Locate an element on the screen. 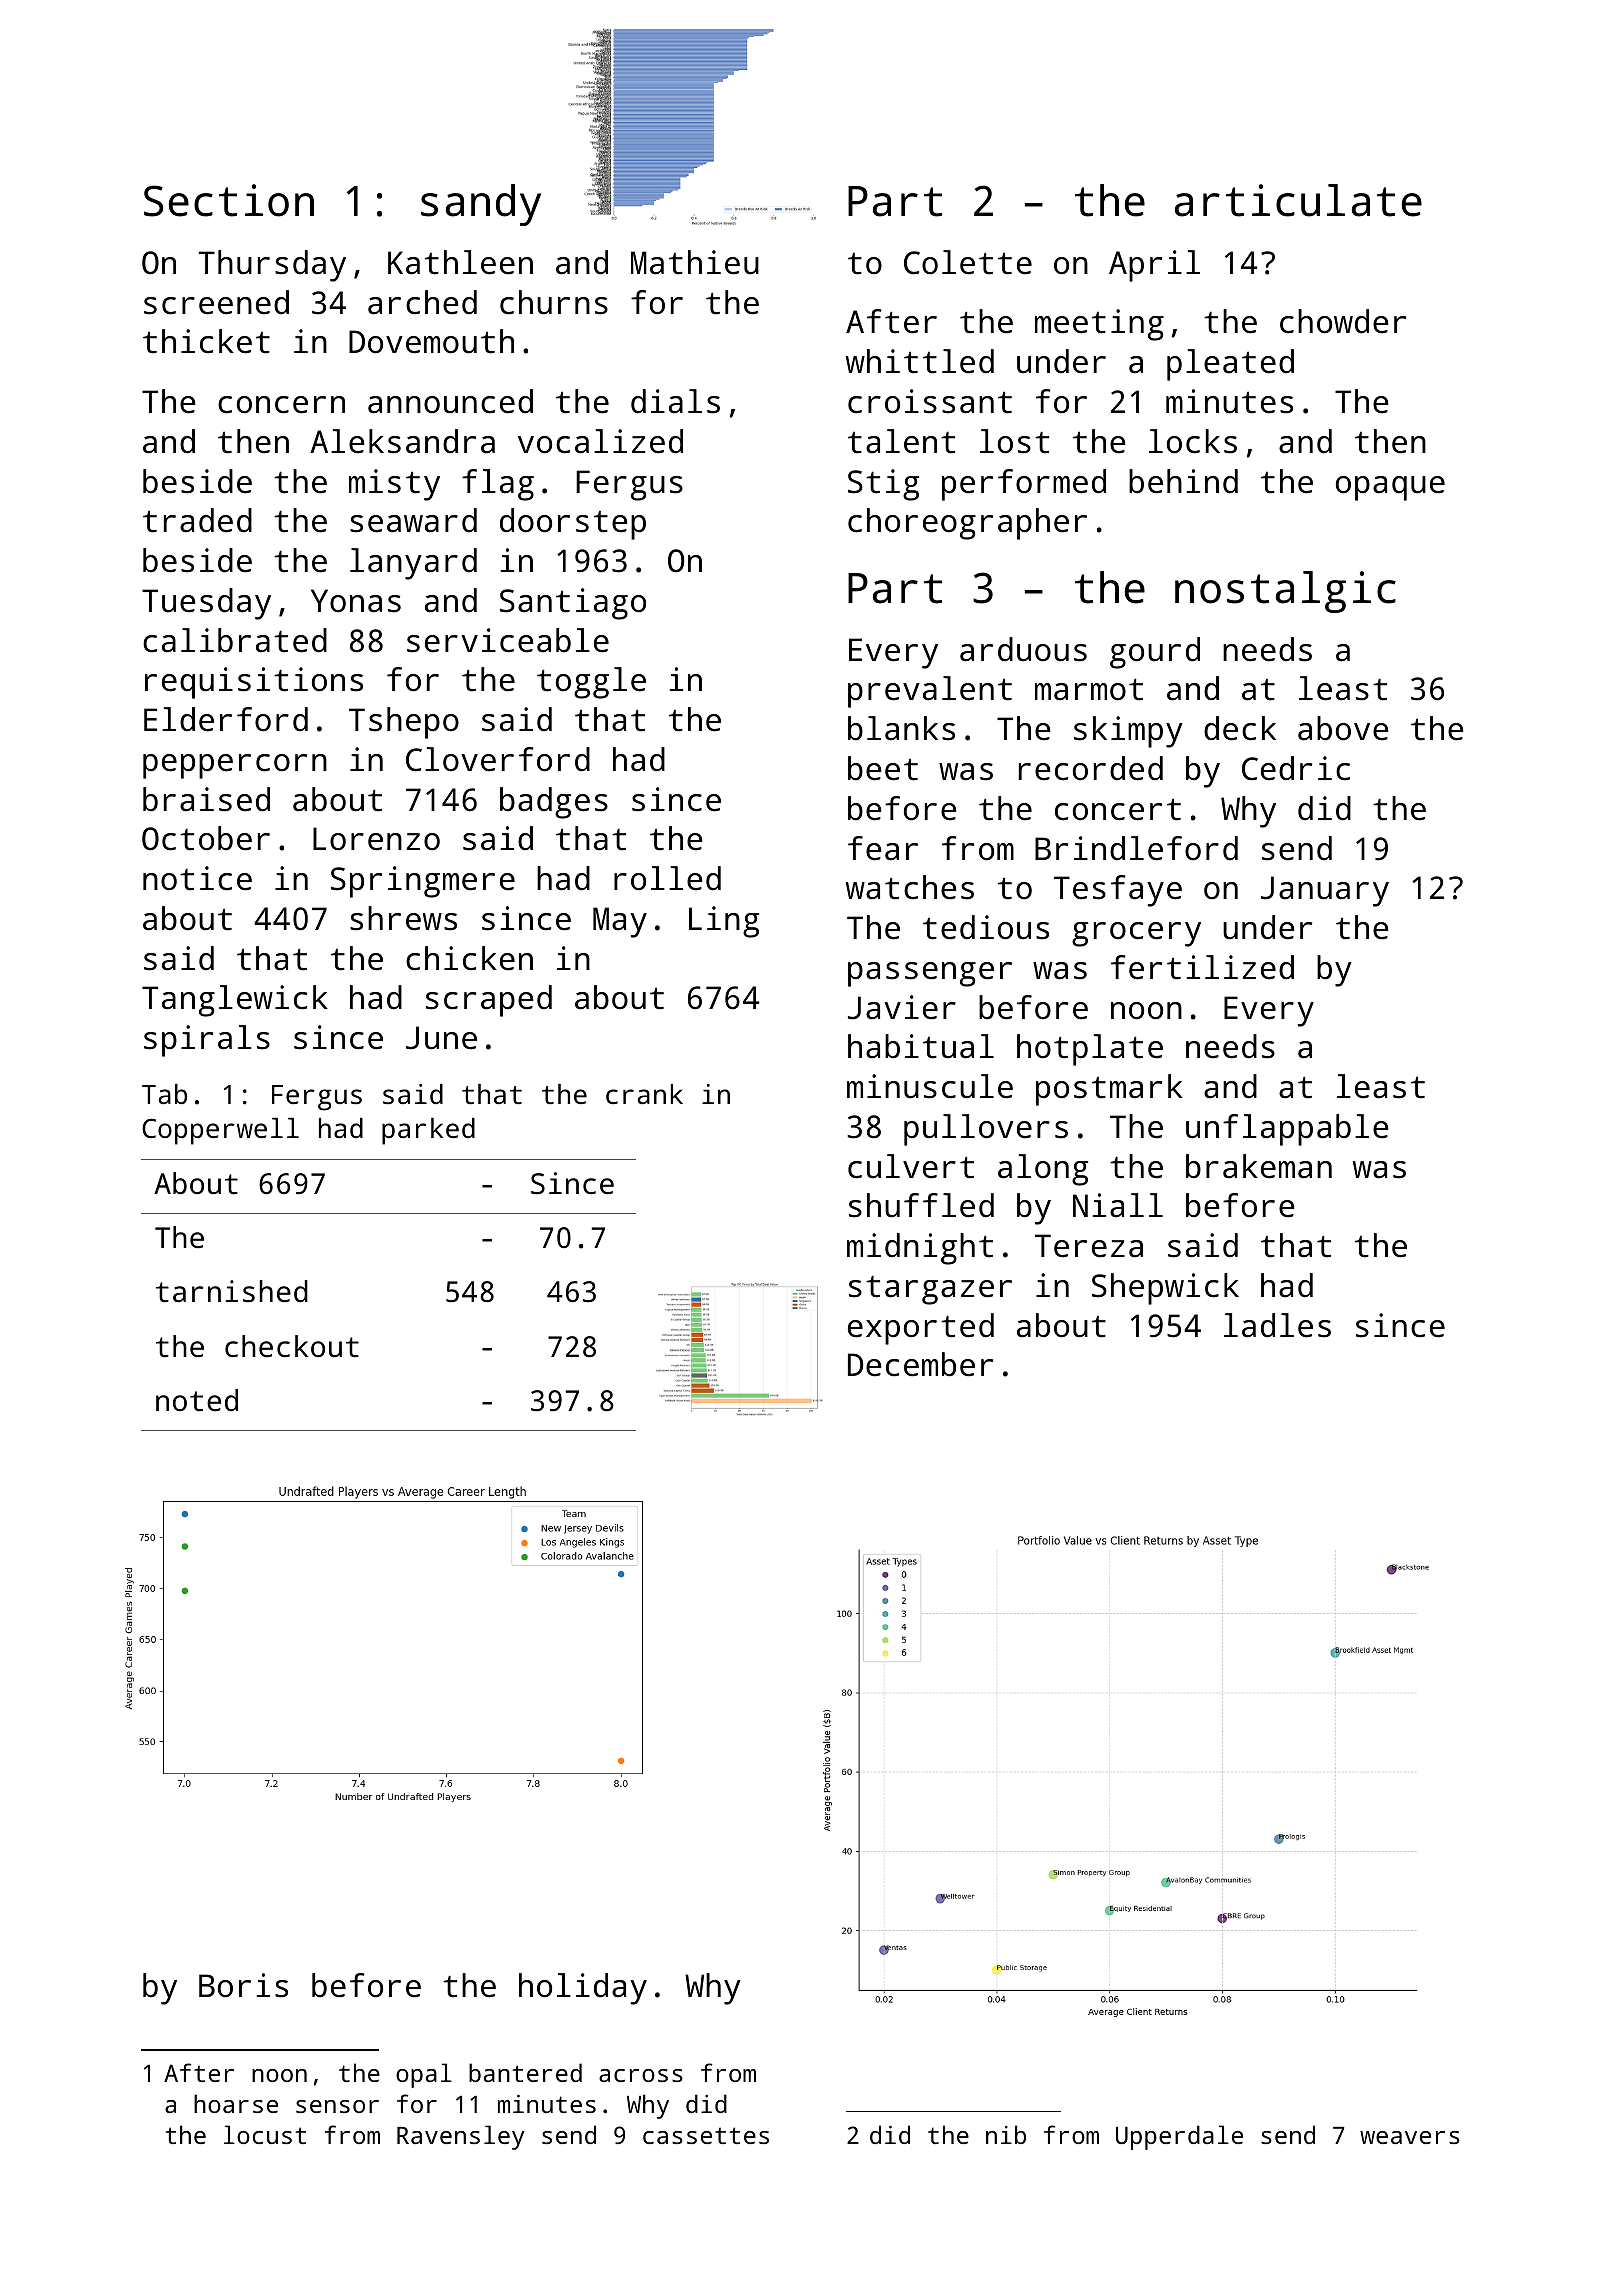 The width and height of the screenshot is (1620, 2292). hoarse is located at coordinates (236, 2103).
